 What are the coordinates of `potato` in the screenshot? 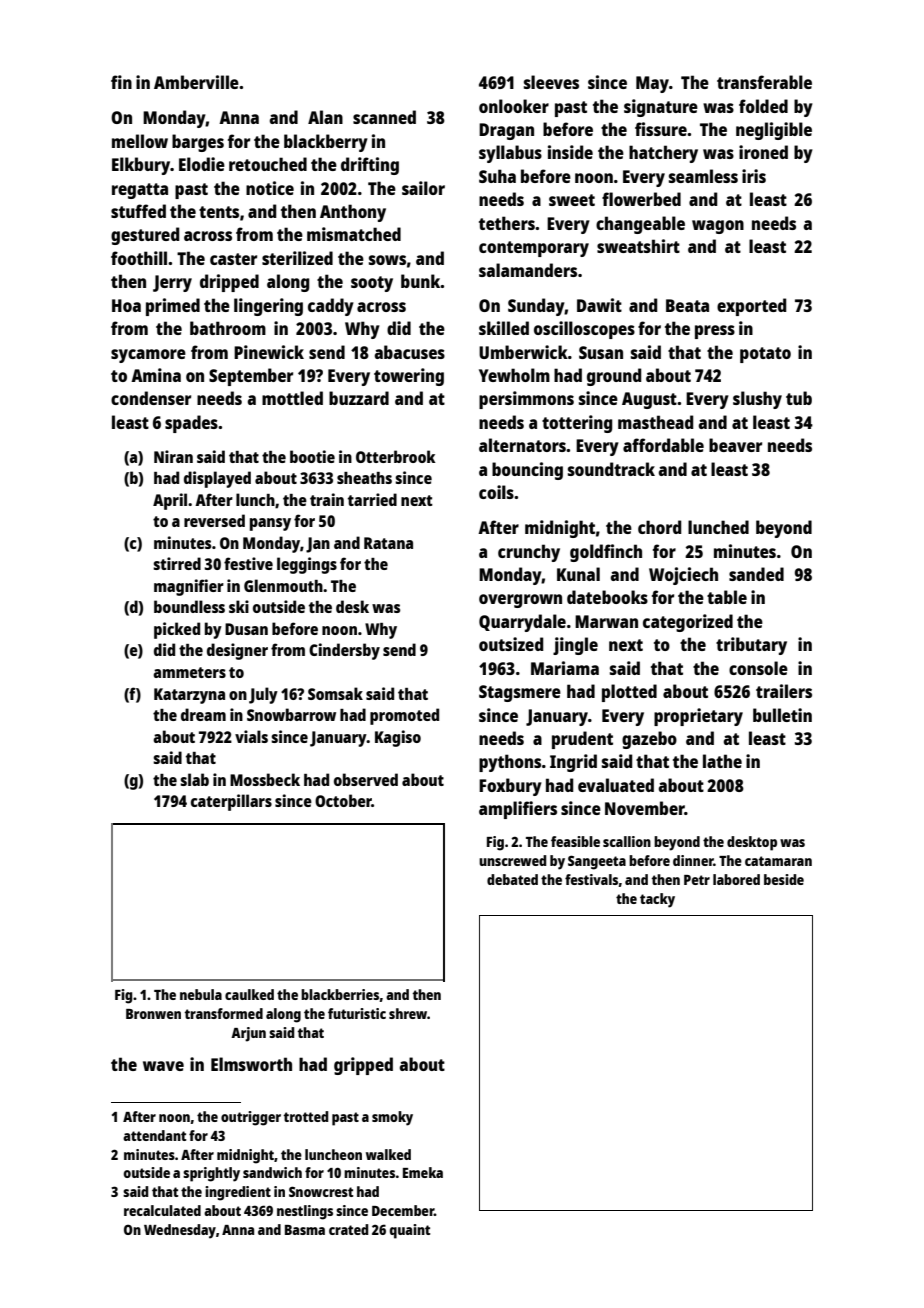 It's located at (765, 355).
